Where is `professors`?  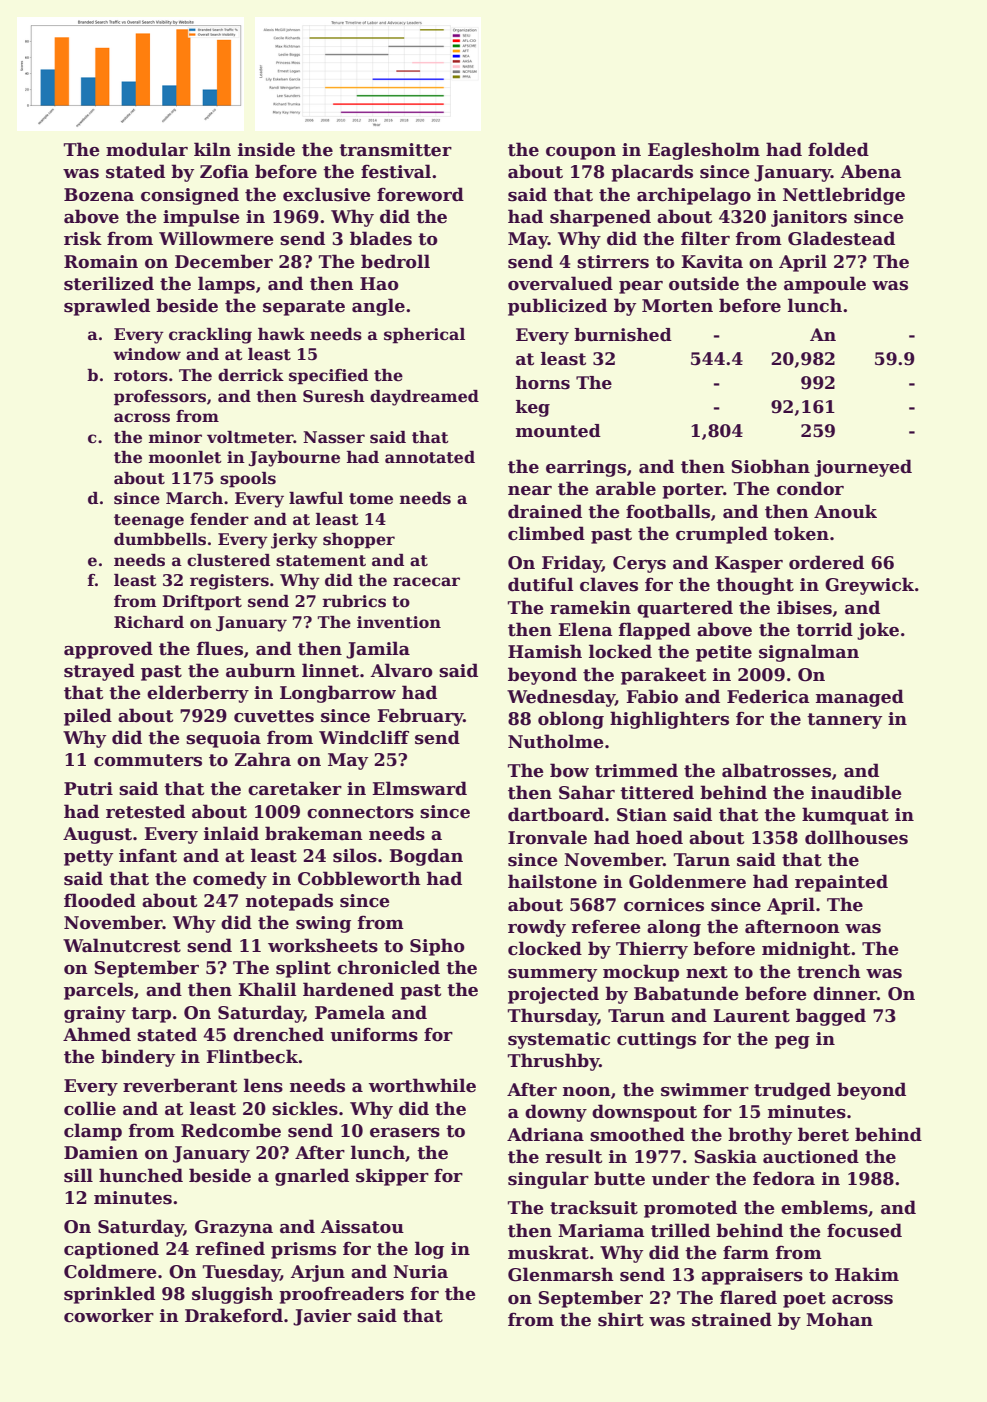 professors is located at coordinates (160, 398).
